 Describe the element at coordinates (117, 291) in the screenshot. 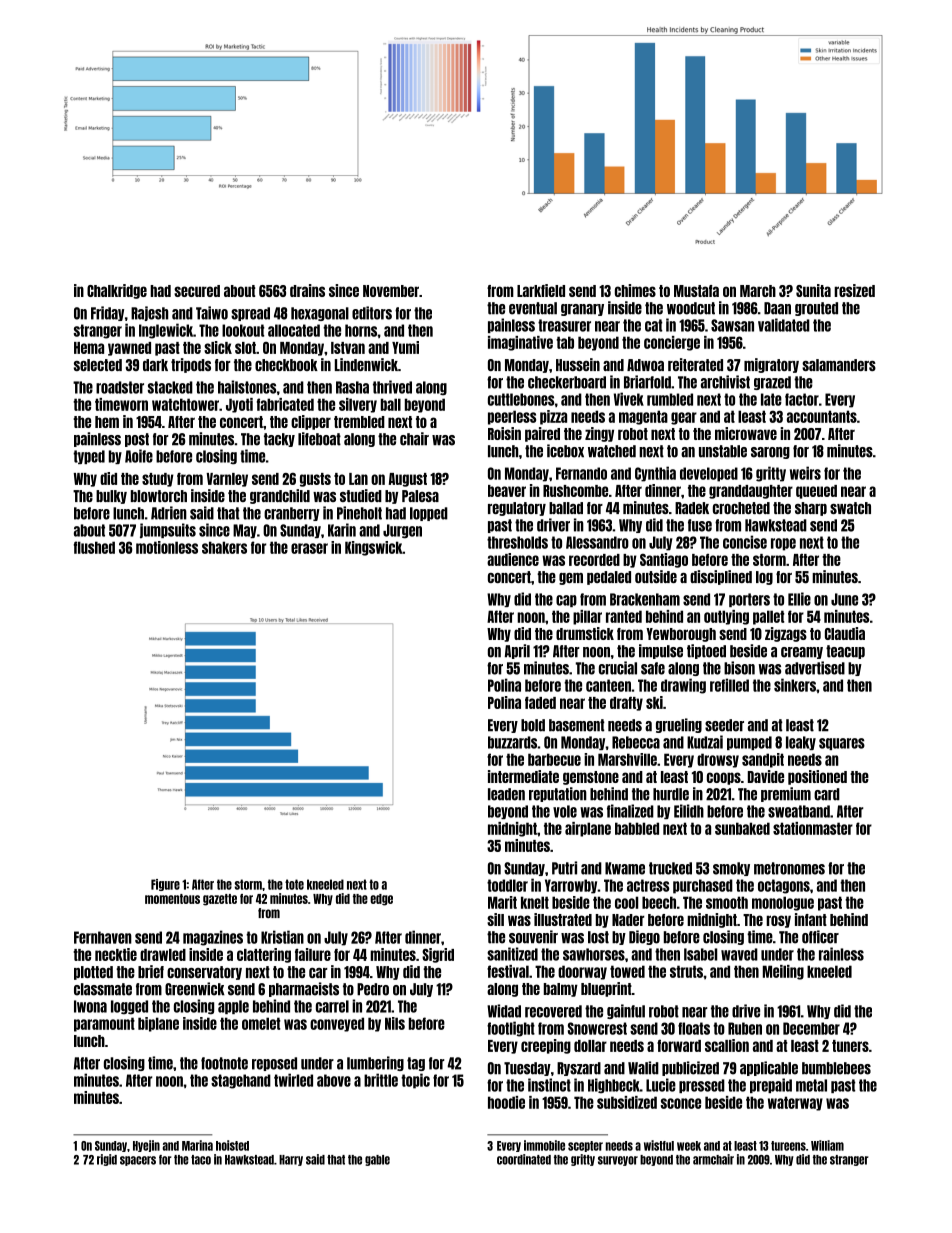

I see `Chalkridge` at that location.
